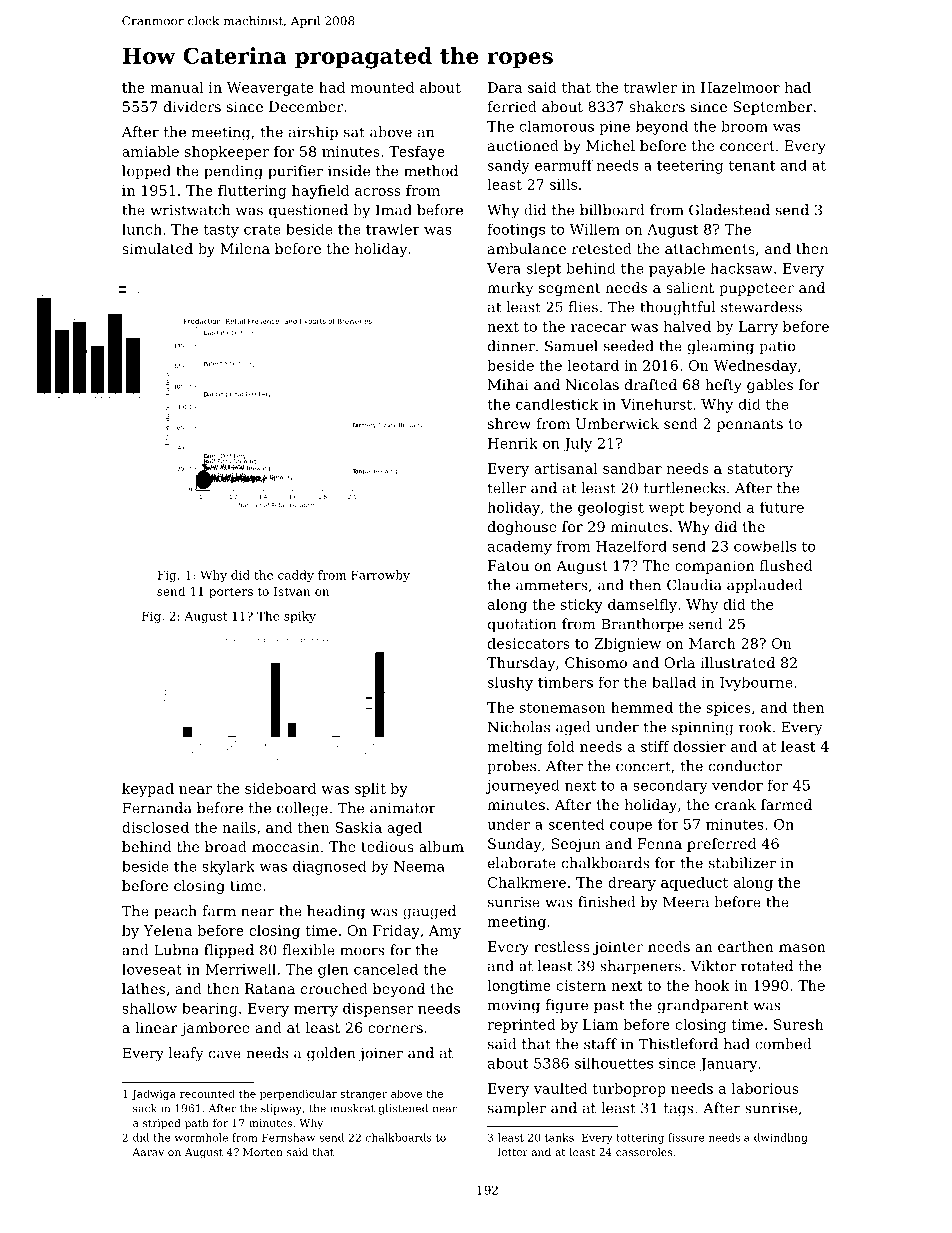  What do you see at coordinates (744, 126) in the screenshot?
I see `broom` at bounding box center [744, 126].
